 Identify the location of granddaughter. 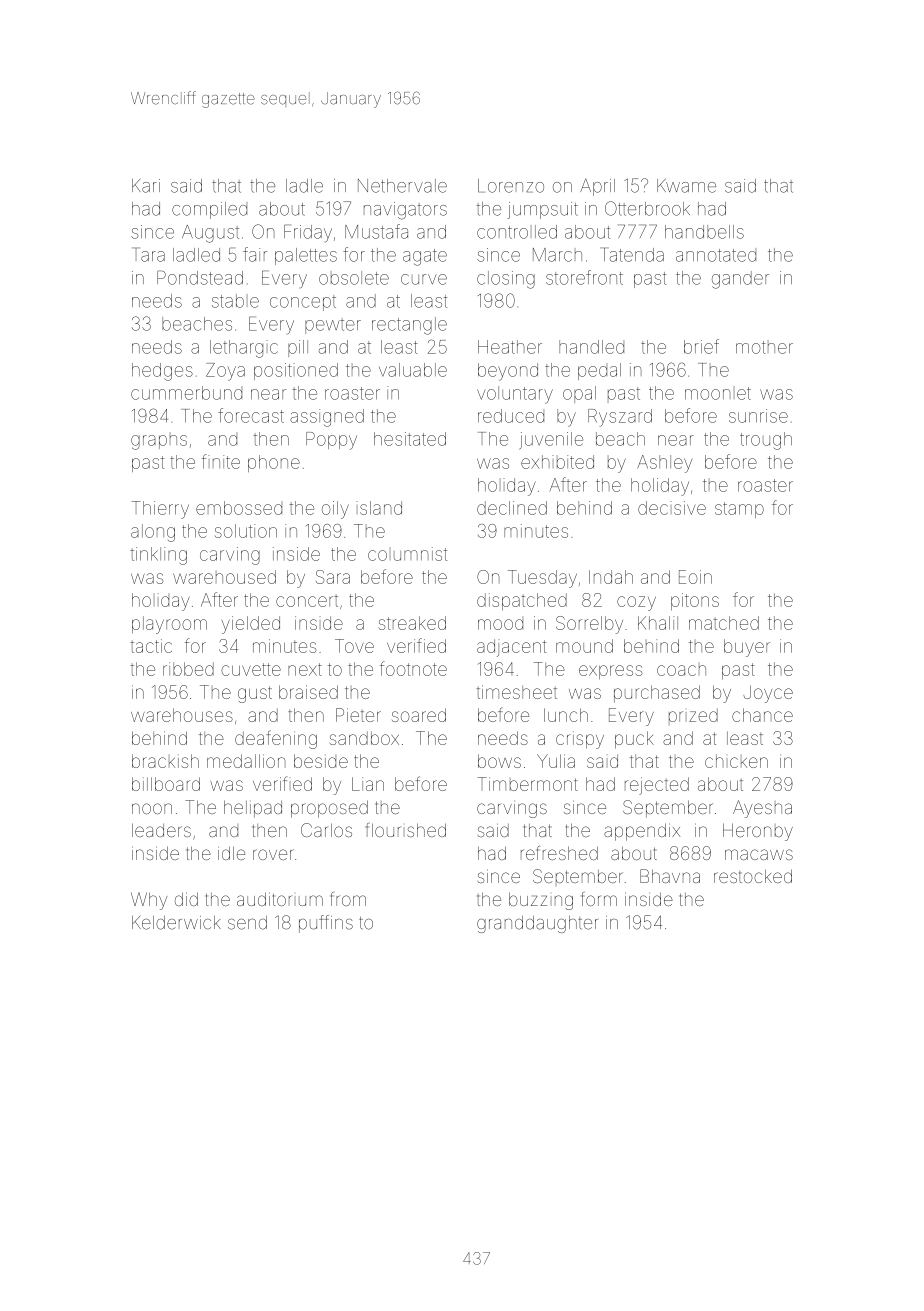
(537, 924).
